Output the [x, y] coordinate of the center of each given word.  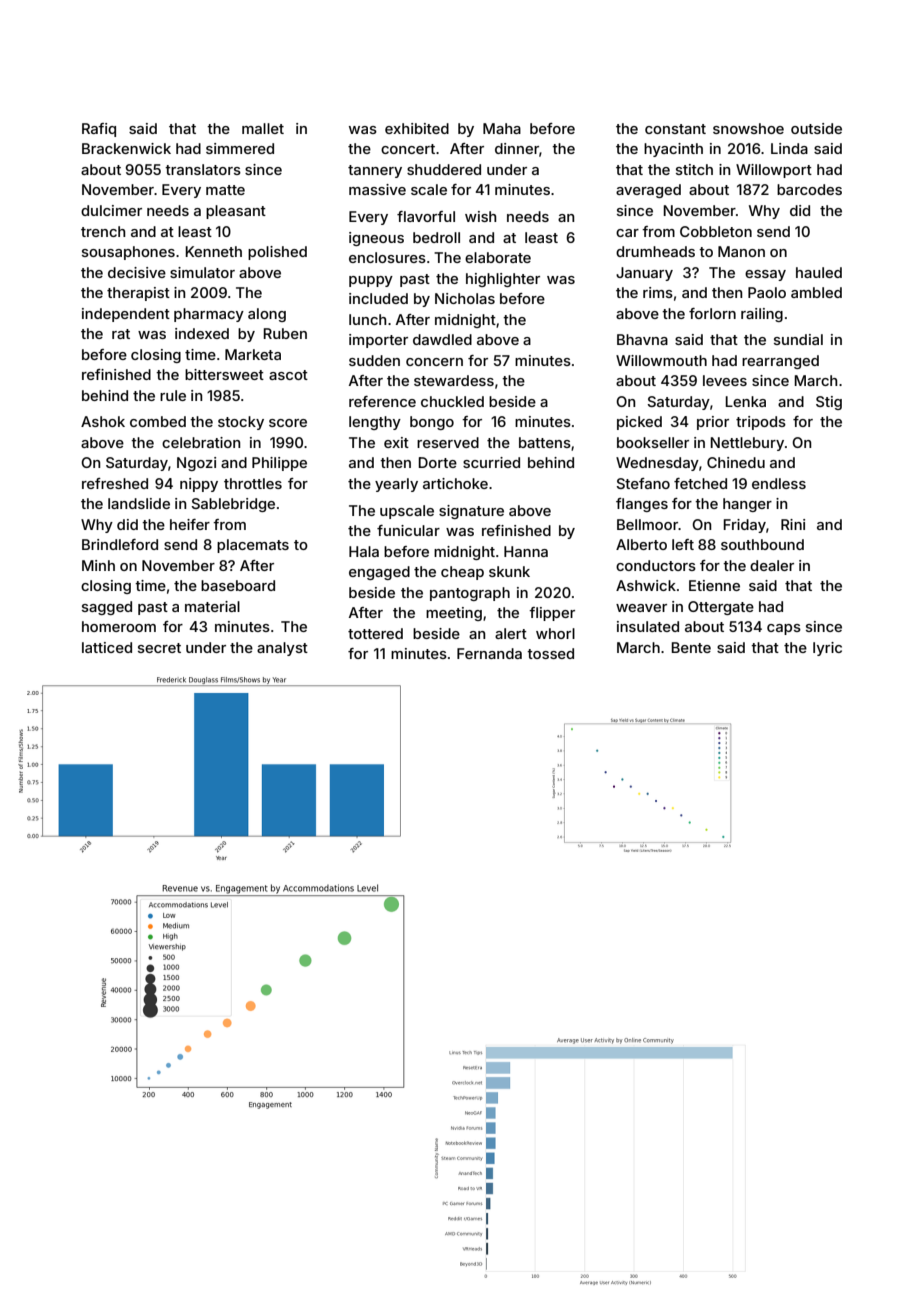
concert [408, 149]
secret [159, 648]
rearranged [780, 362]
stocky [241, 423]
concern [434, 362]
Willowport [774, 171]
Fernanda [489, 653]
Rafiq [99, 130]
